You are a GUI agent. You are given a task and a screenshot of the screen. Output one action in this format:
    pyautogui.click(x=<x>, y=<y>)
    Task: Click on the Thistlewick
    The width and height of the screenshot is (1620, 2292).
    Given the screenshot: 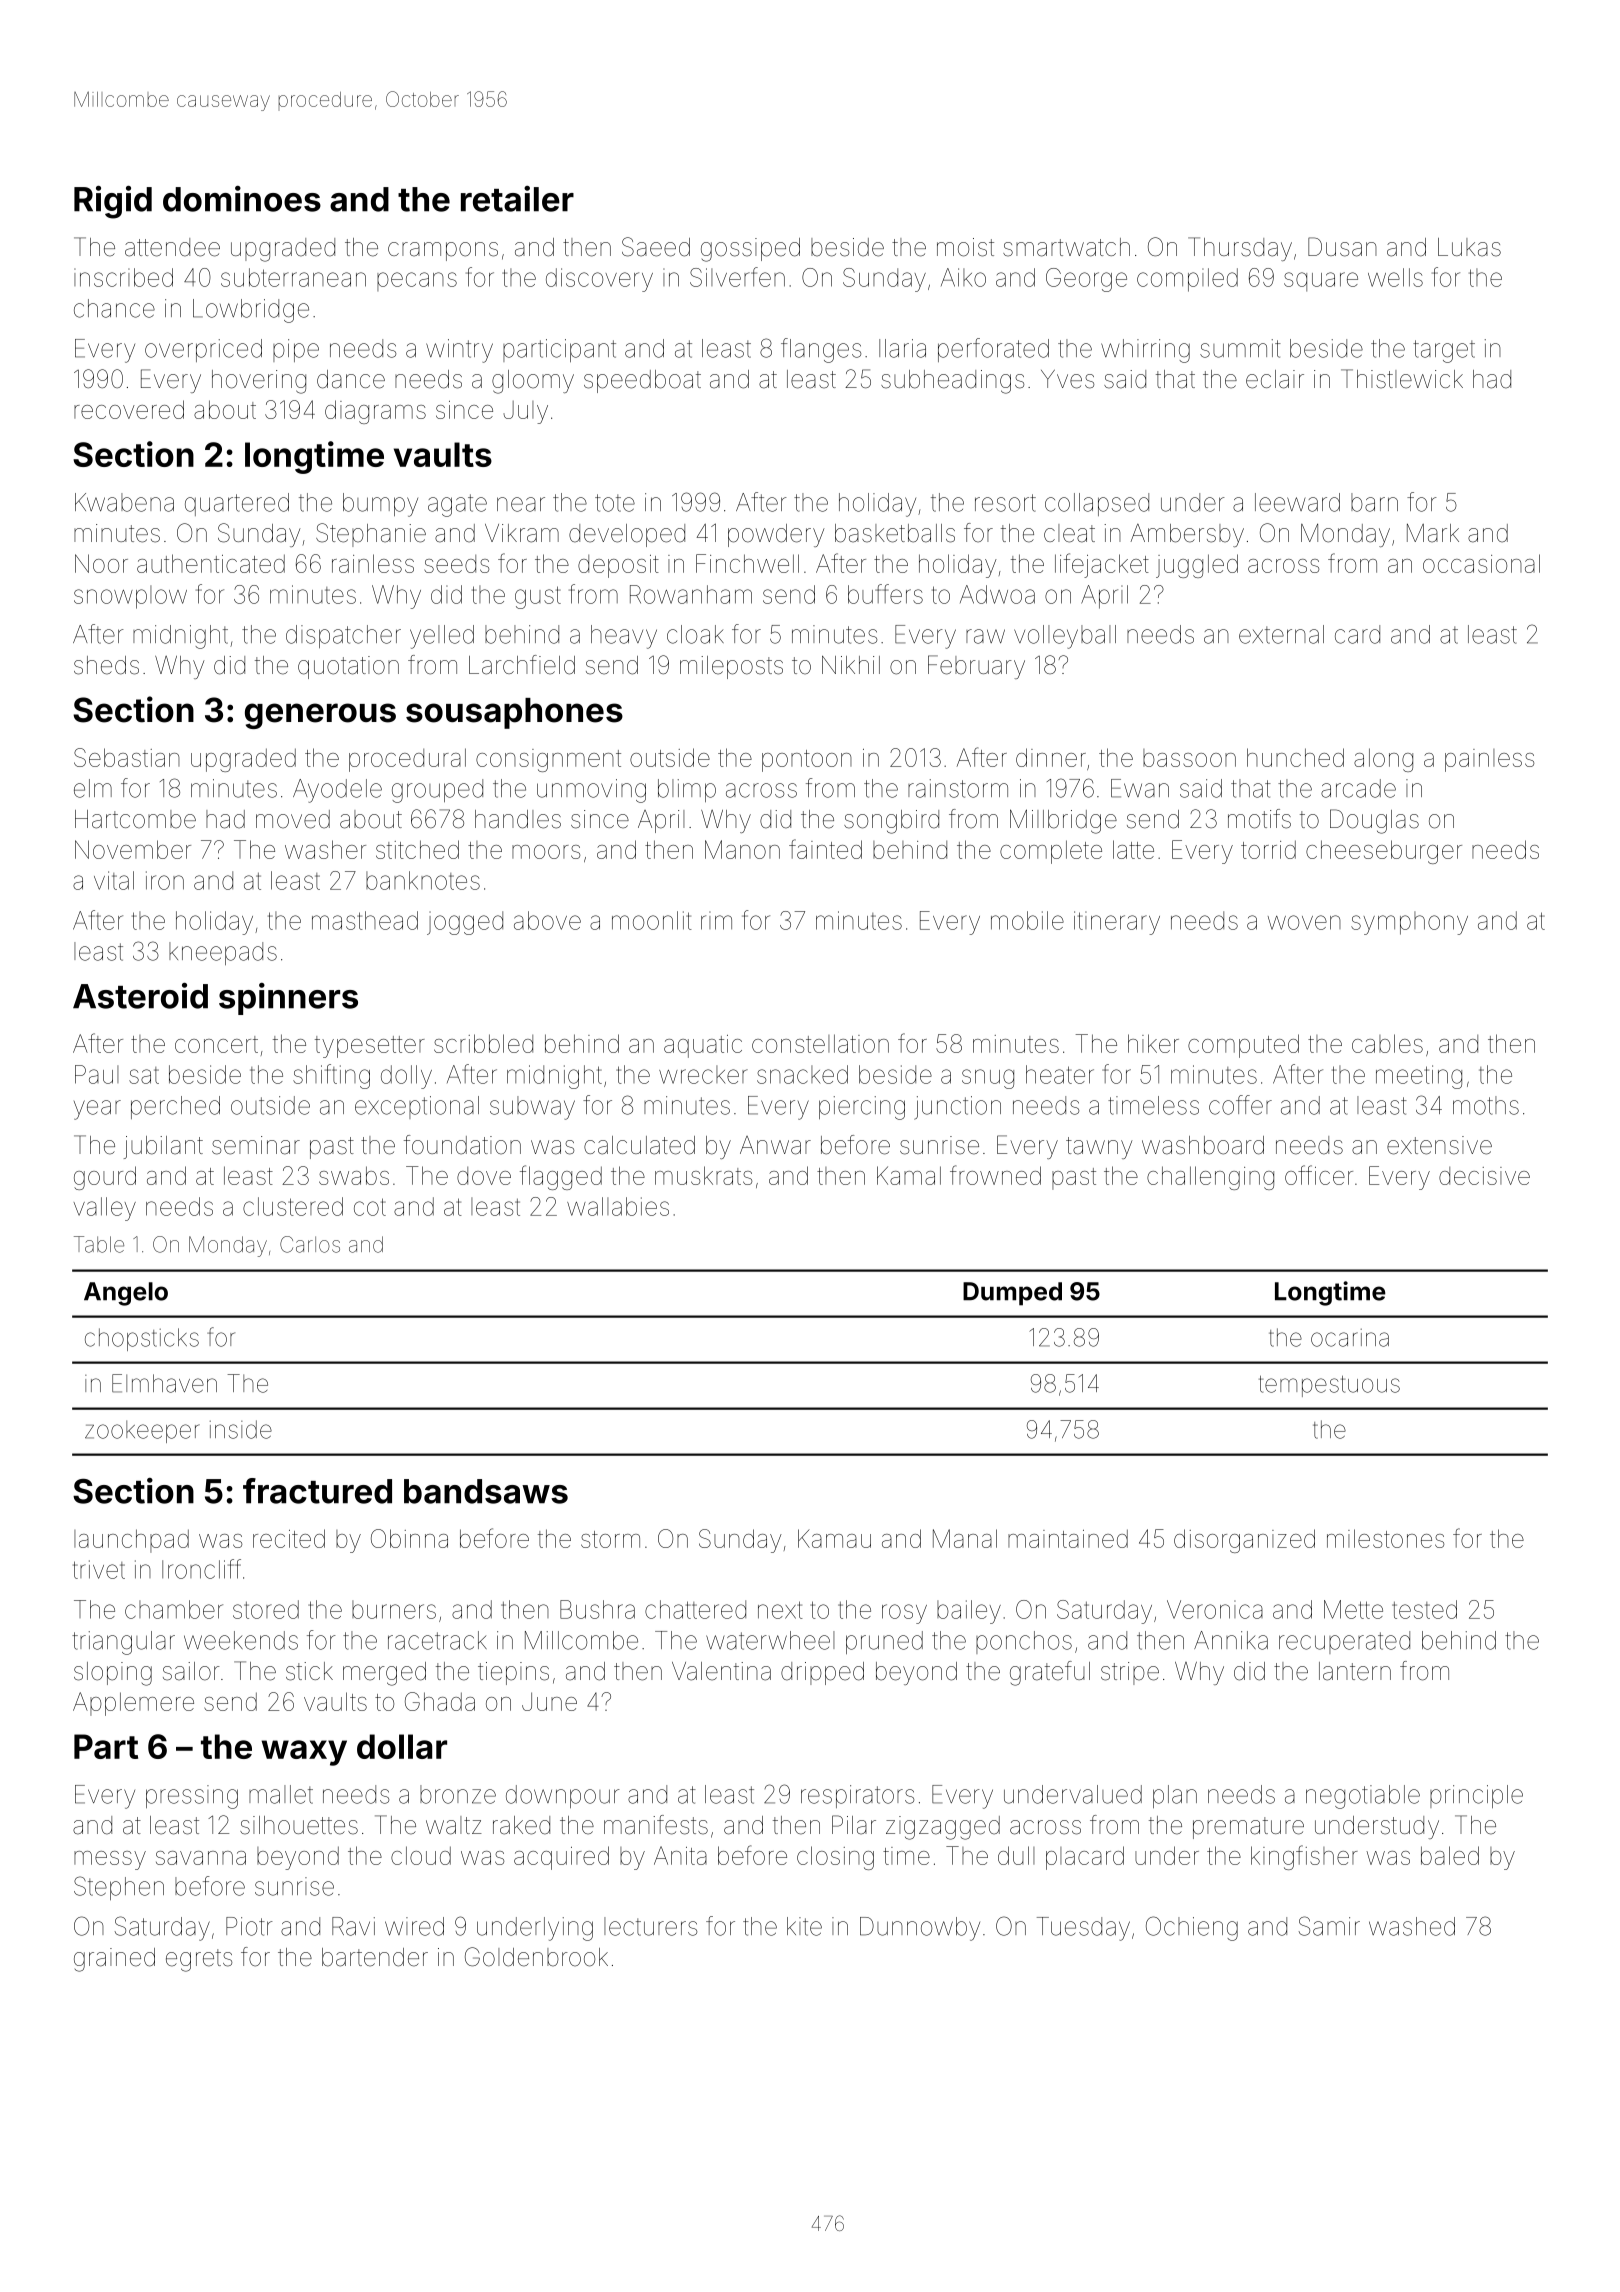 What is the action you would take?
    pyautogui.click(x=1402, y=379)
